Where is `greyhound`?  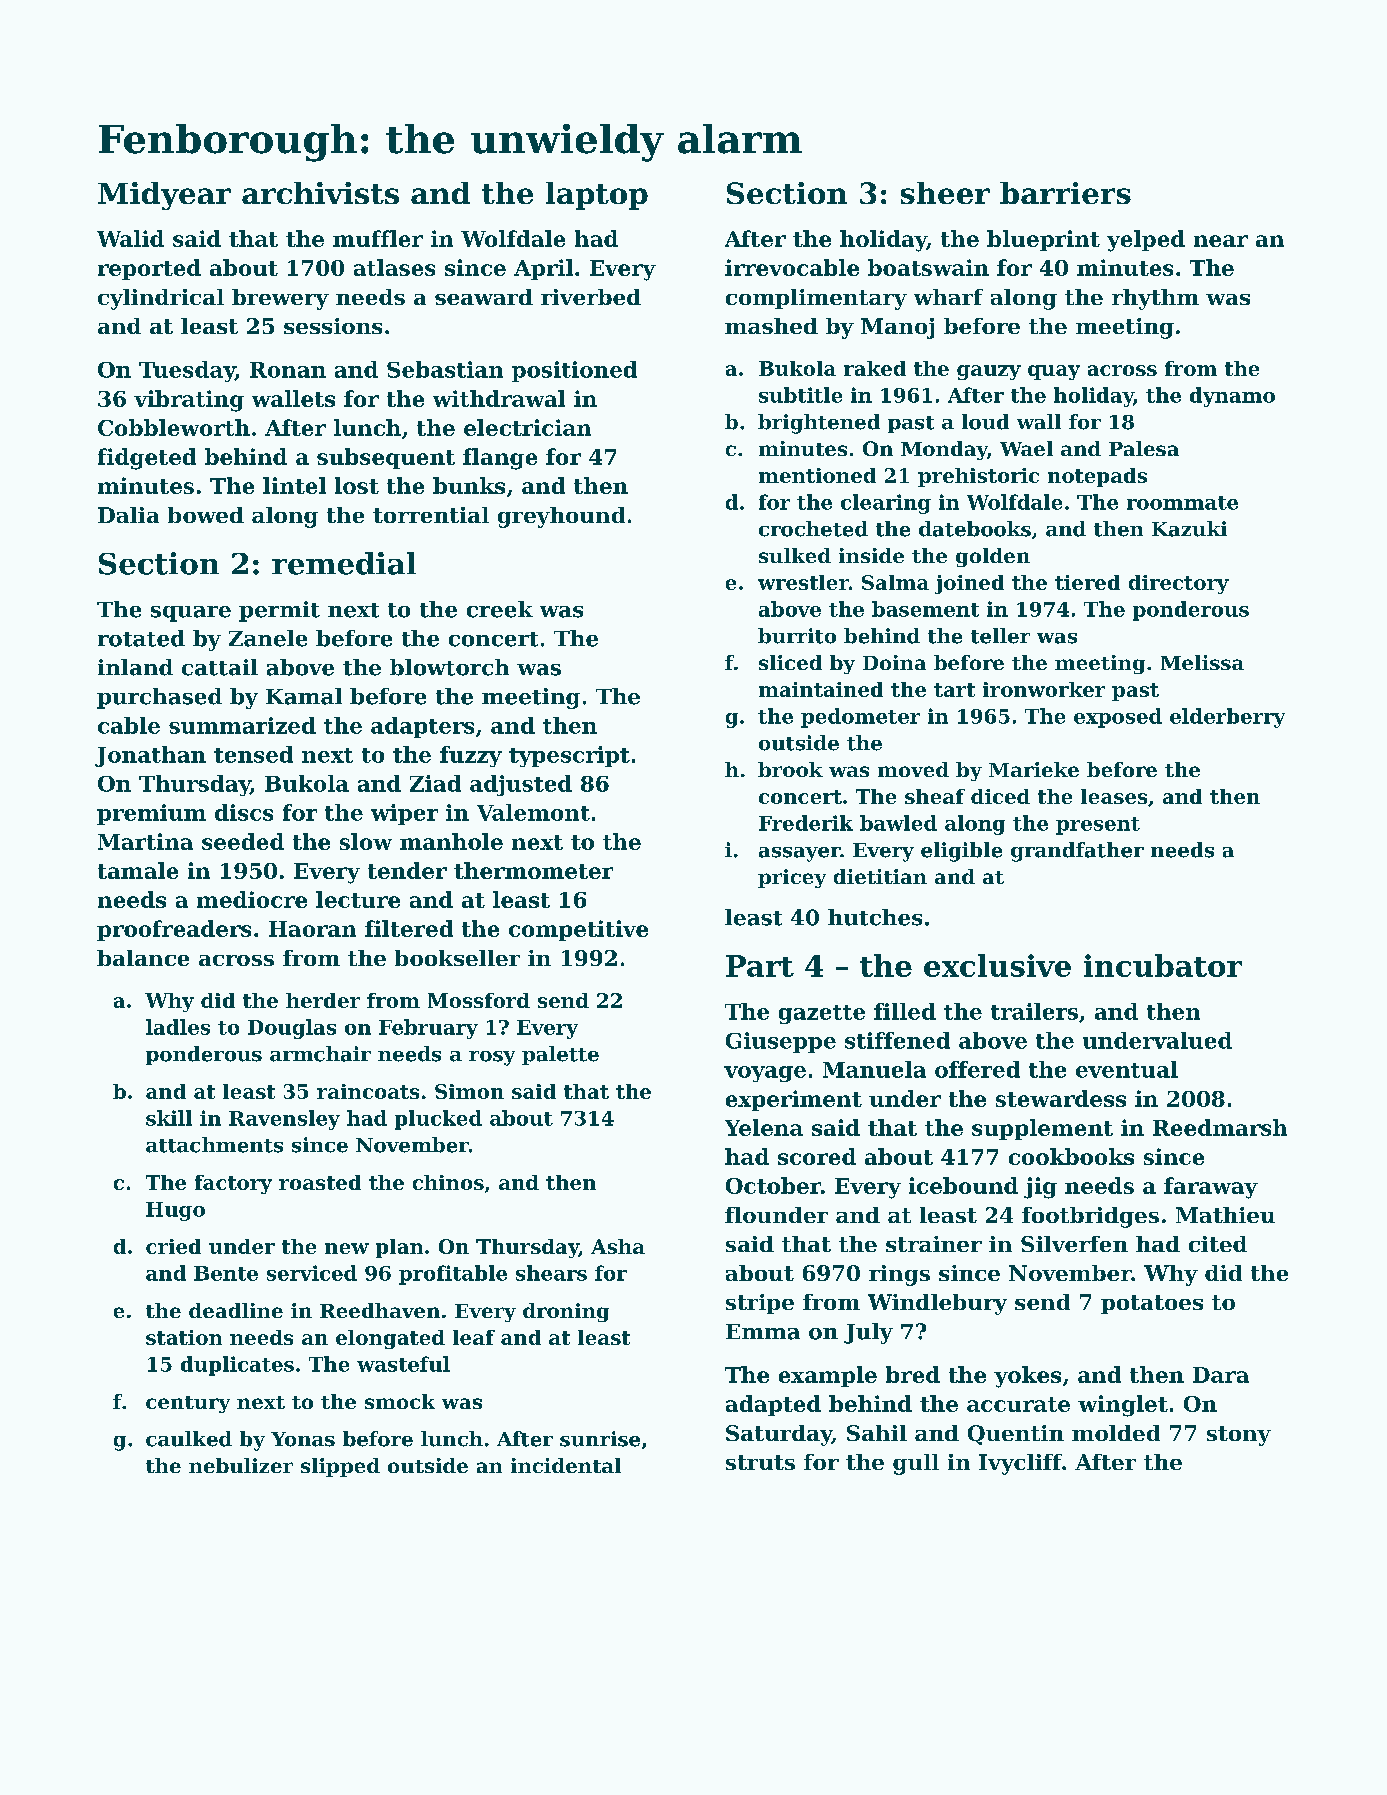
greyhound is located at coordinates (561, 517).
